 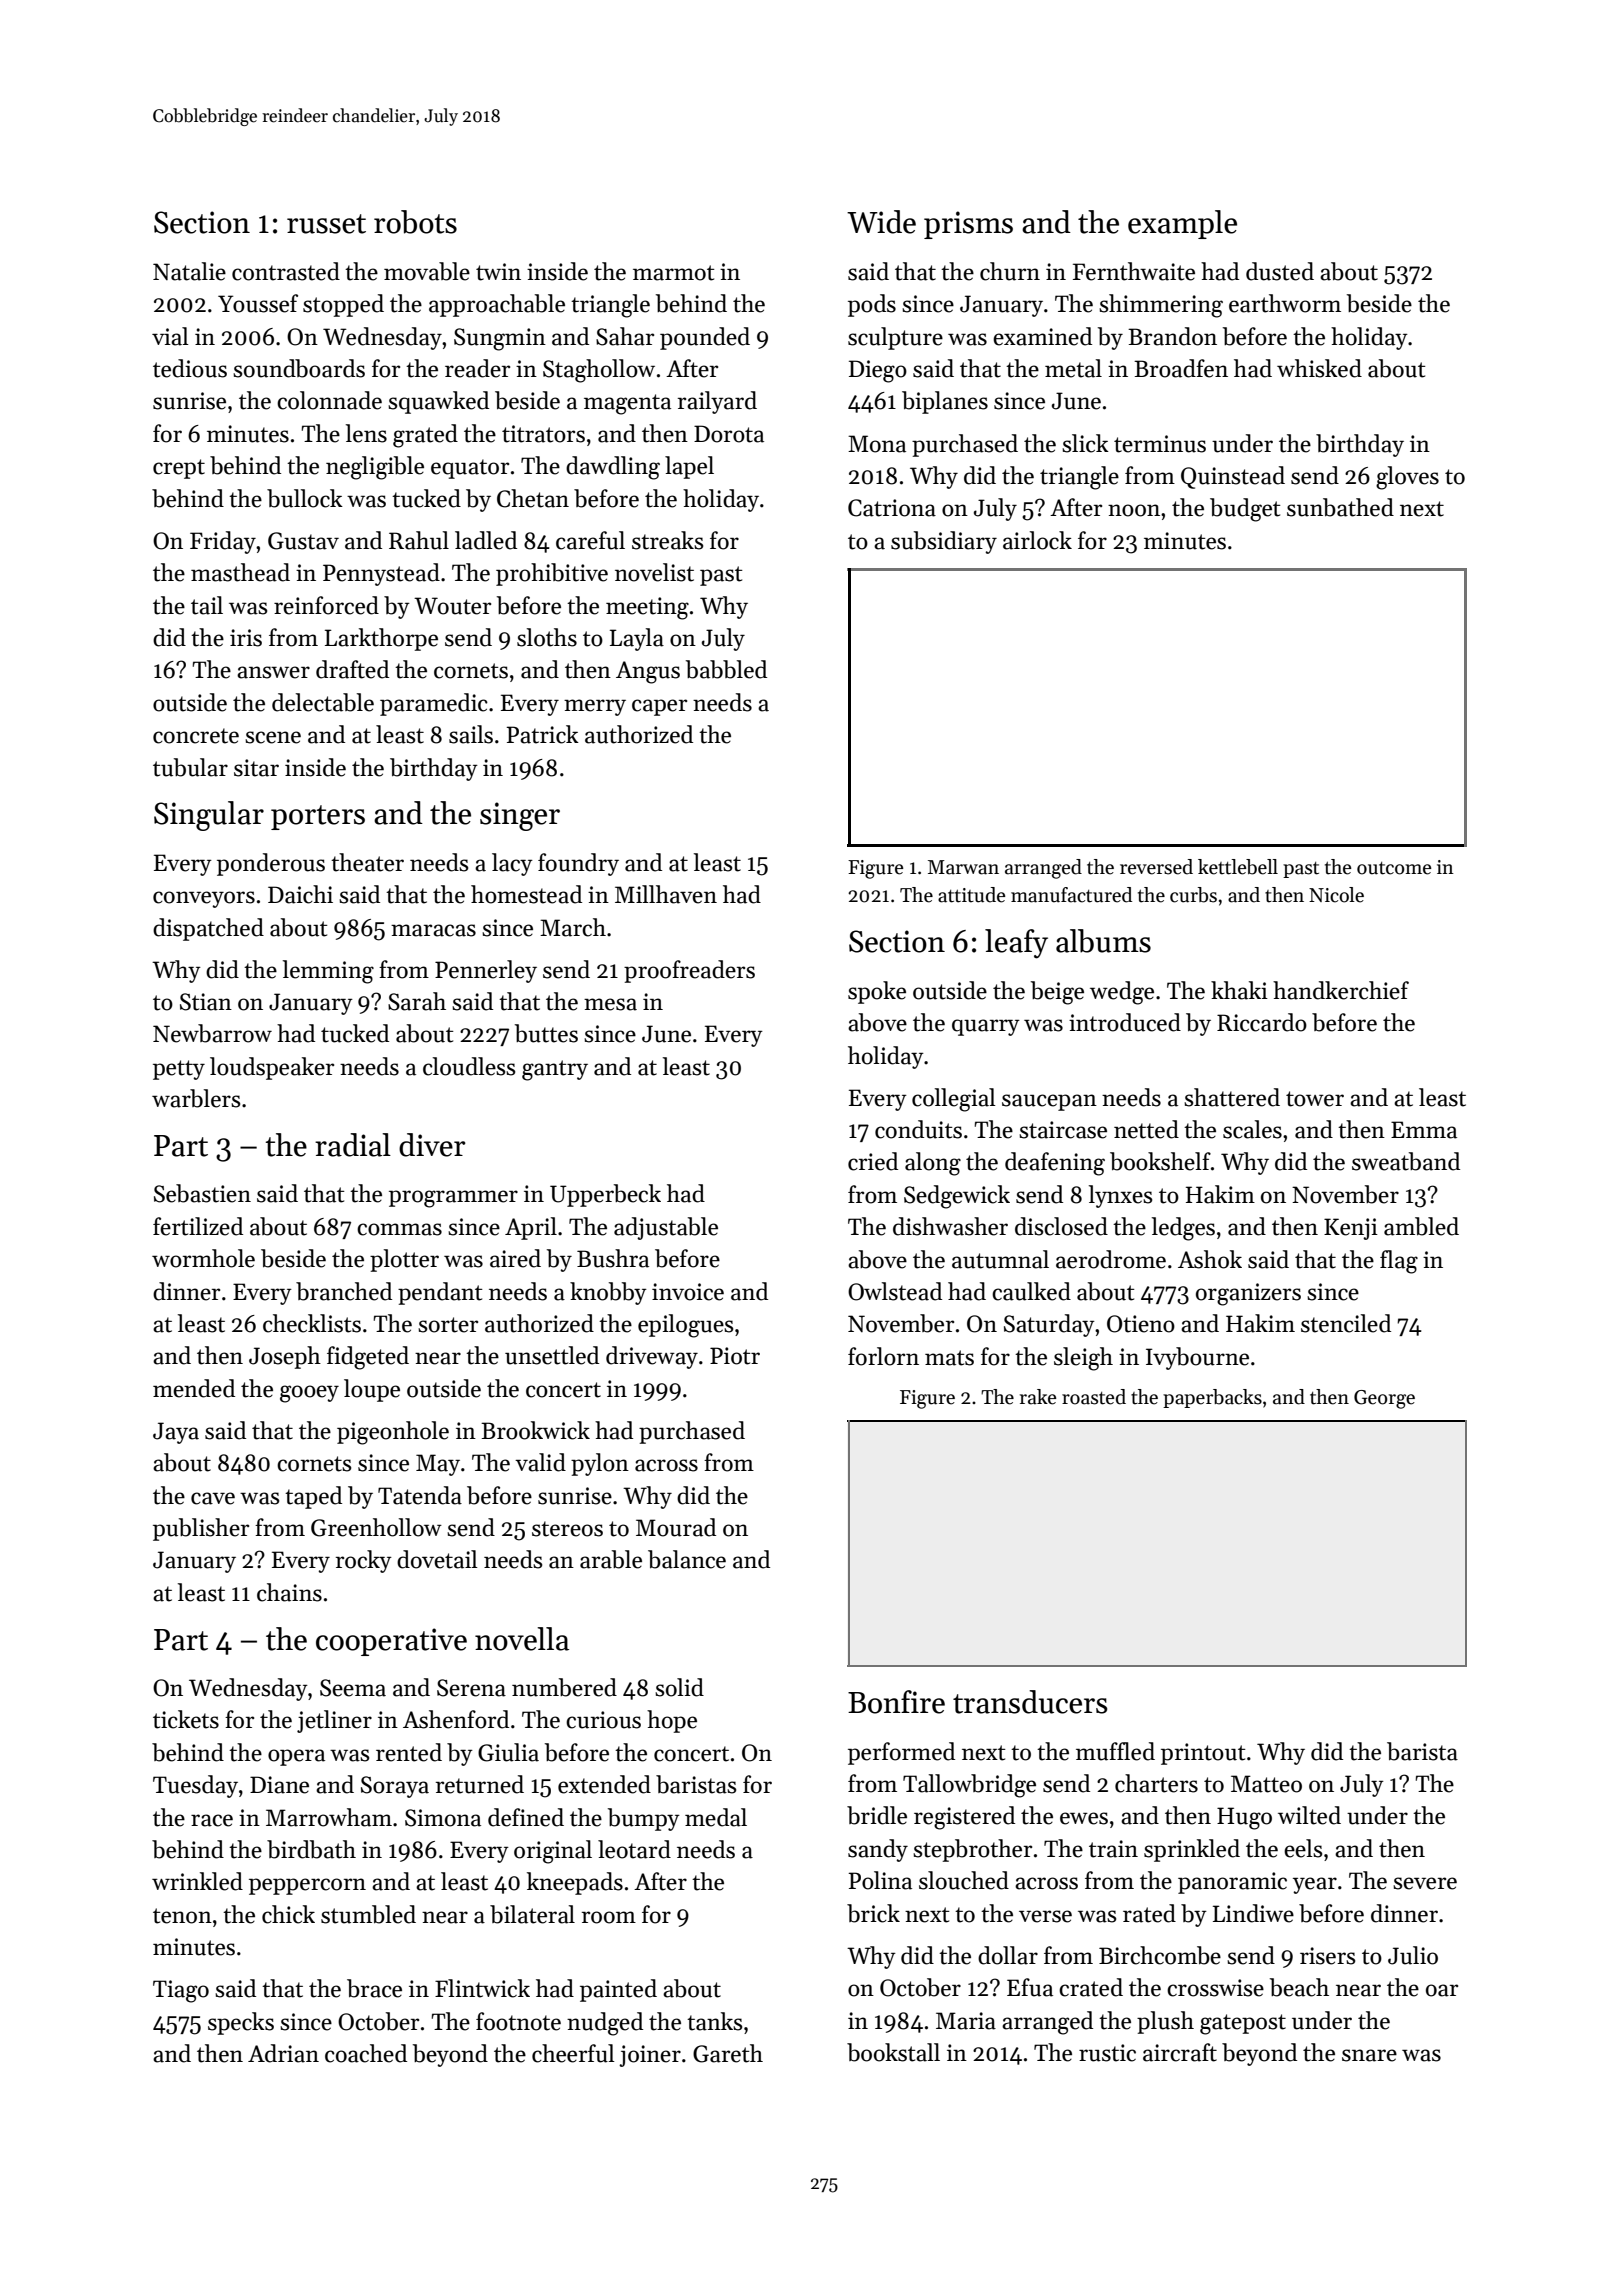 What do you see at coordinates (482, 1988) in the screenshot?
I see `Flintwick` at bounding box center [482, 1988].
